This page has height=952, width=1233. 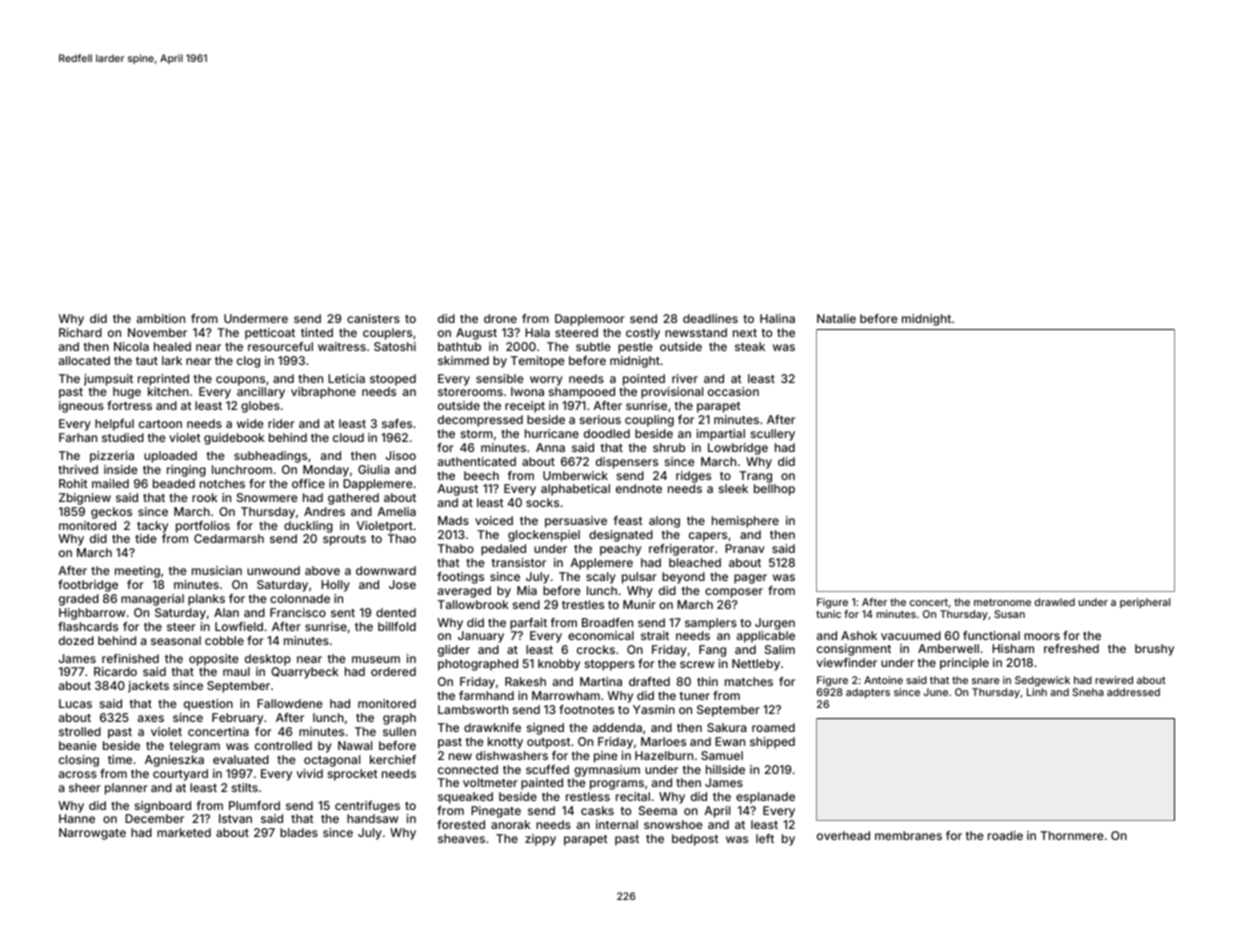 I want to click on zippy, so click(x=540, y=840).
